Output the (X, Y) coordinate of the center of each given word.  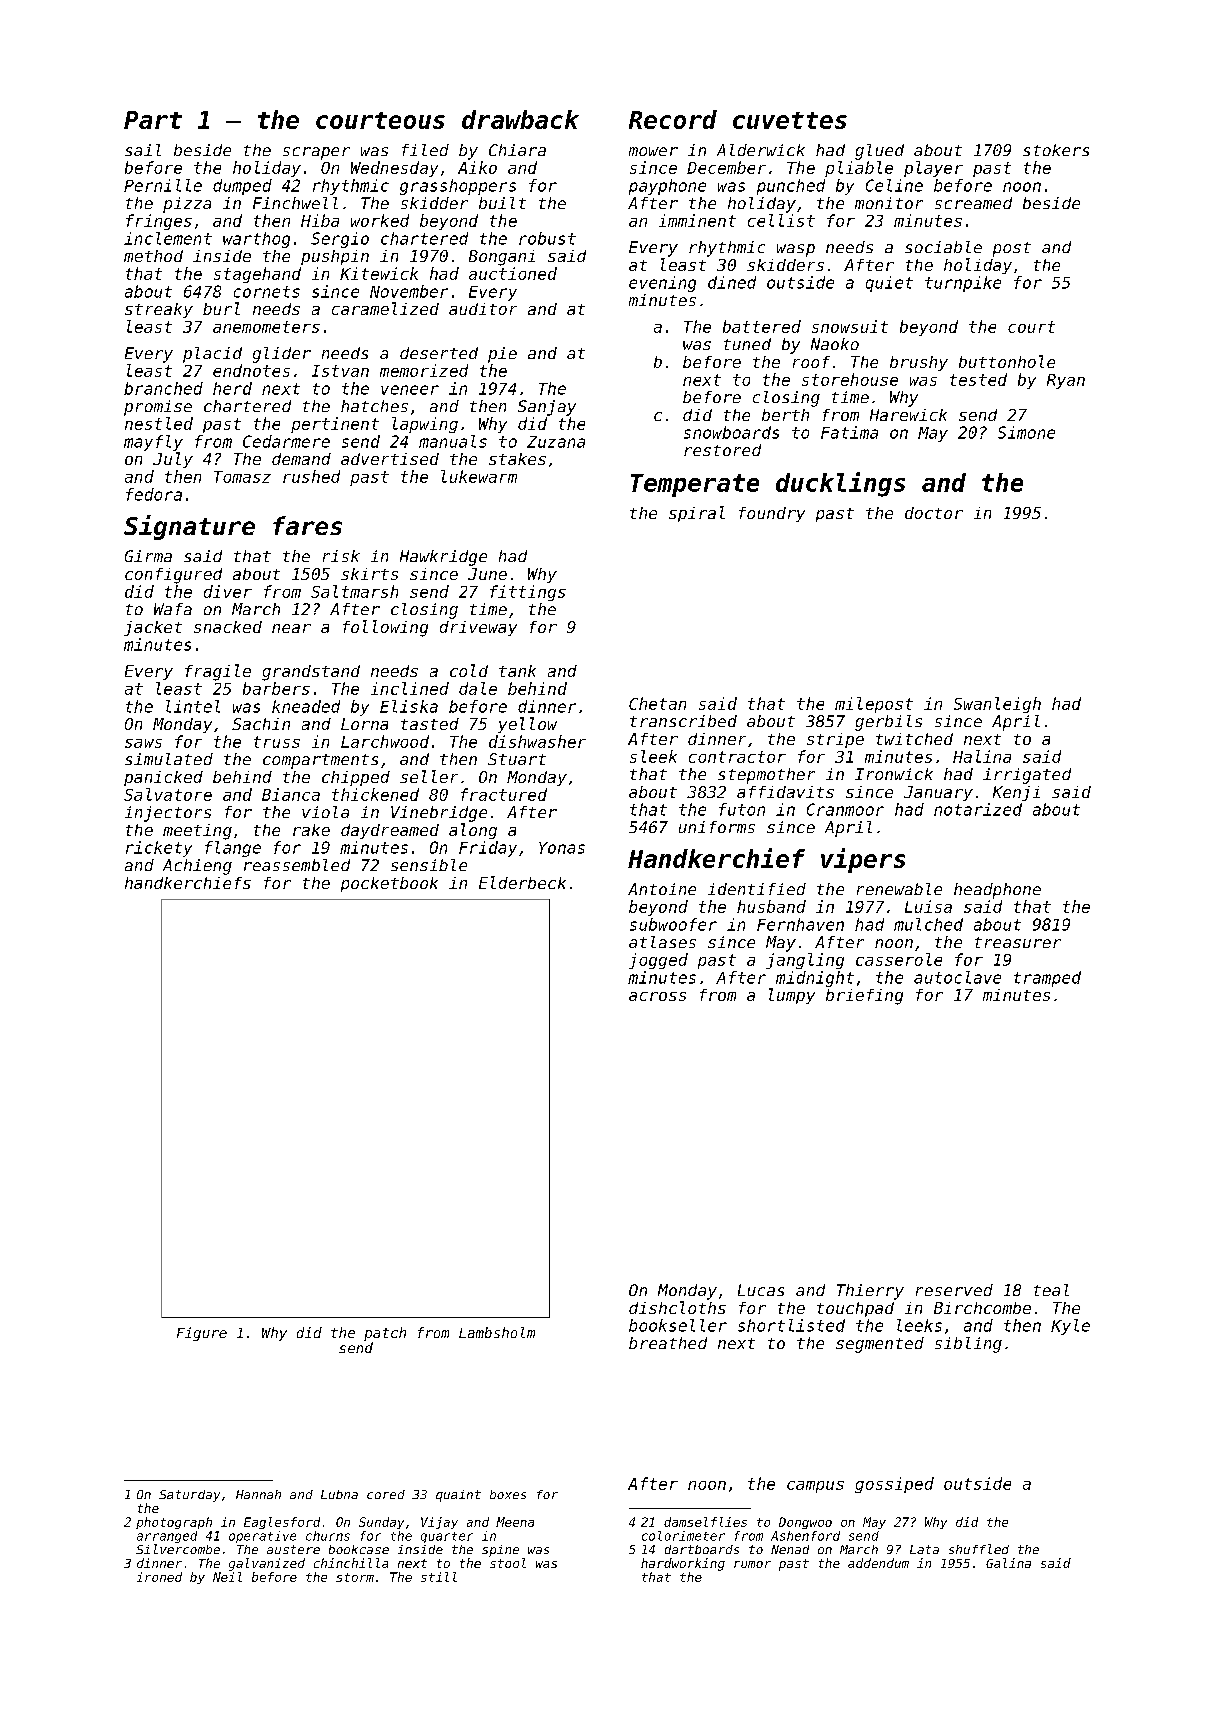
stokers (1056, 150)
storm (355, 1577)
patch (385, 1334)
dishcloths (677, 1307)
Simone (1026, 432)
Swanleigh (997, 705)
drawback (520, 119)
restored (722, 450)
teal (1051, 1290)
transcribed (683, 721)
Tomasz (242, 477)
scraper (316, 153)
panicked (163, 778)
